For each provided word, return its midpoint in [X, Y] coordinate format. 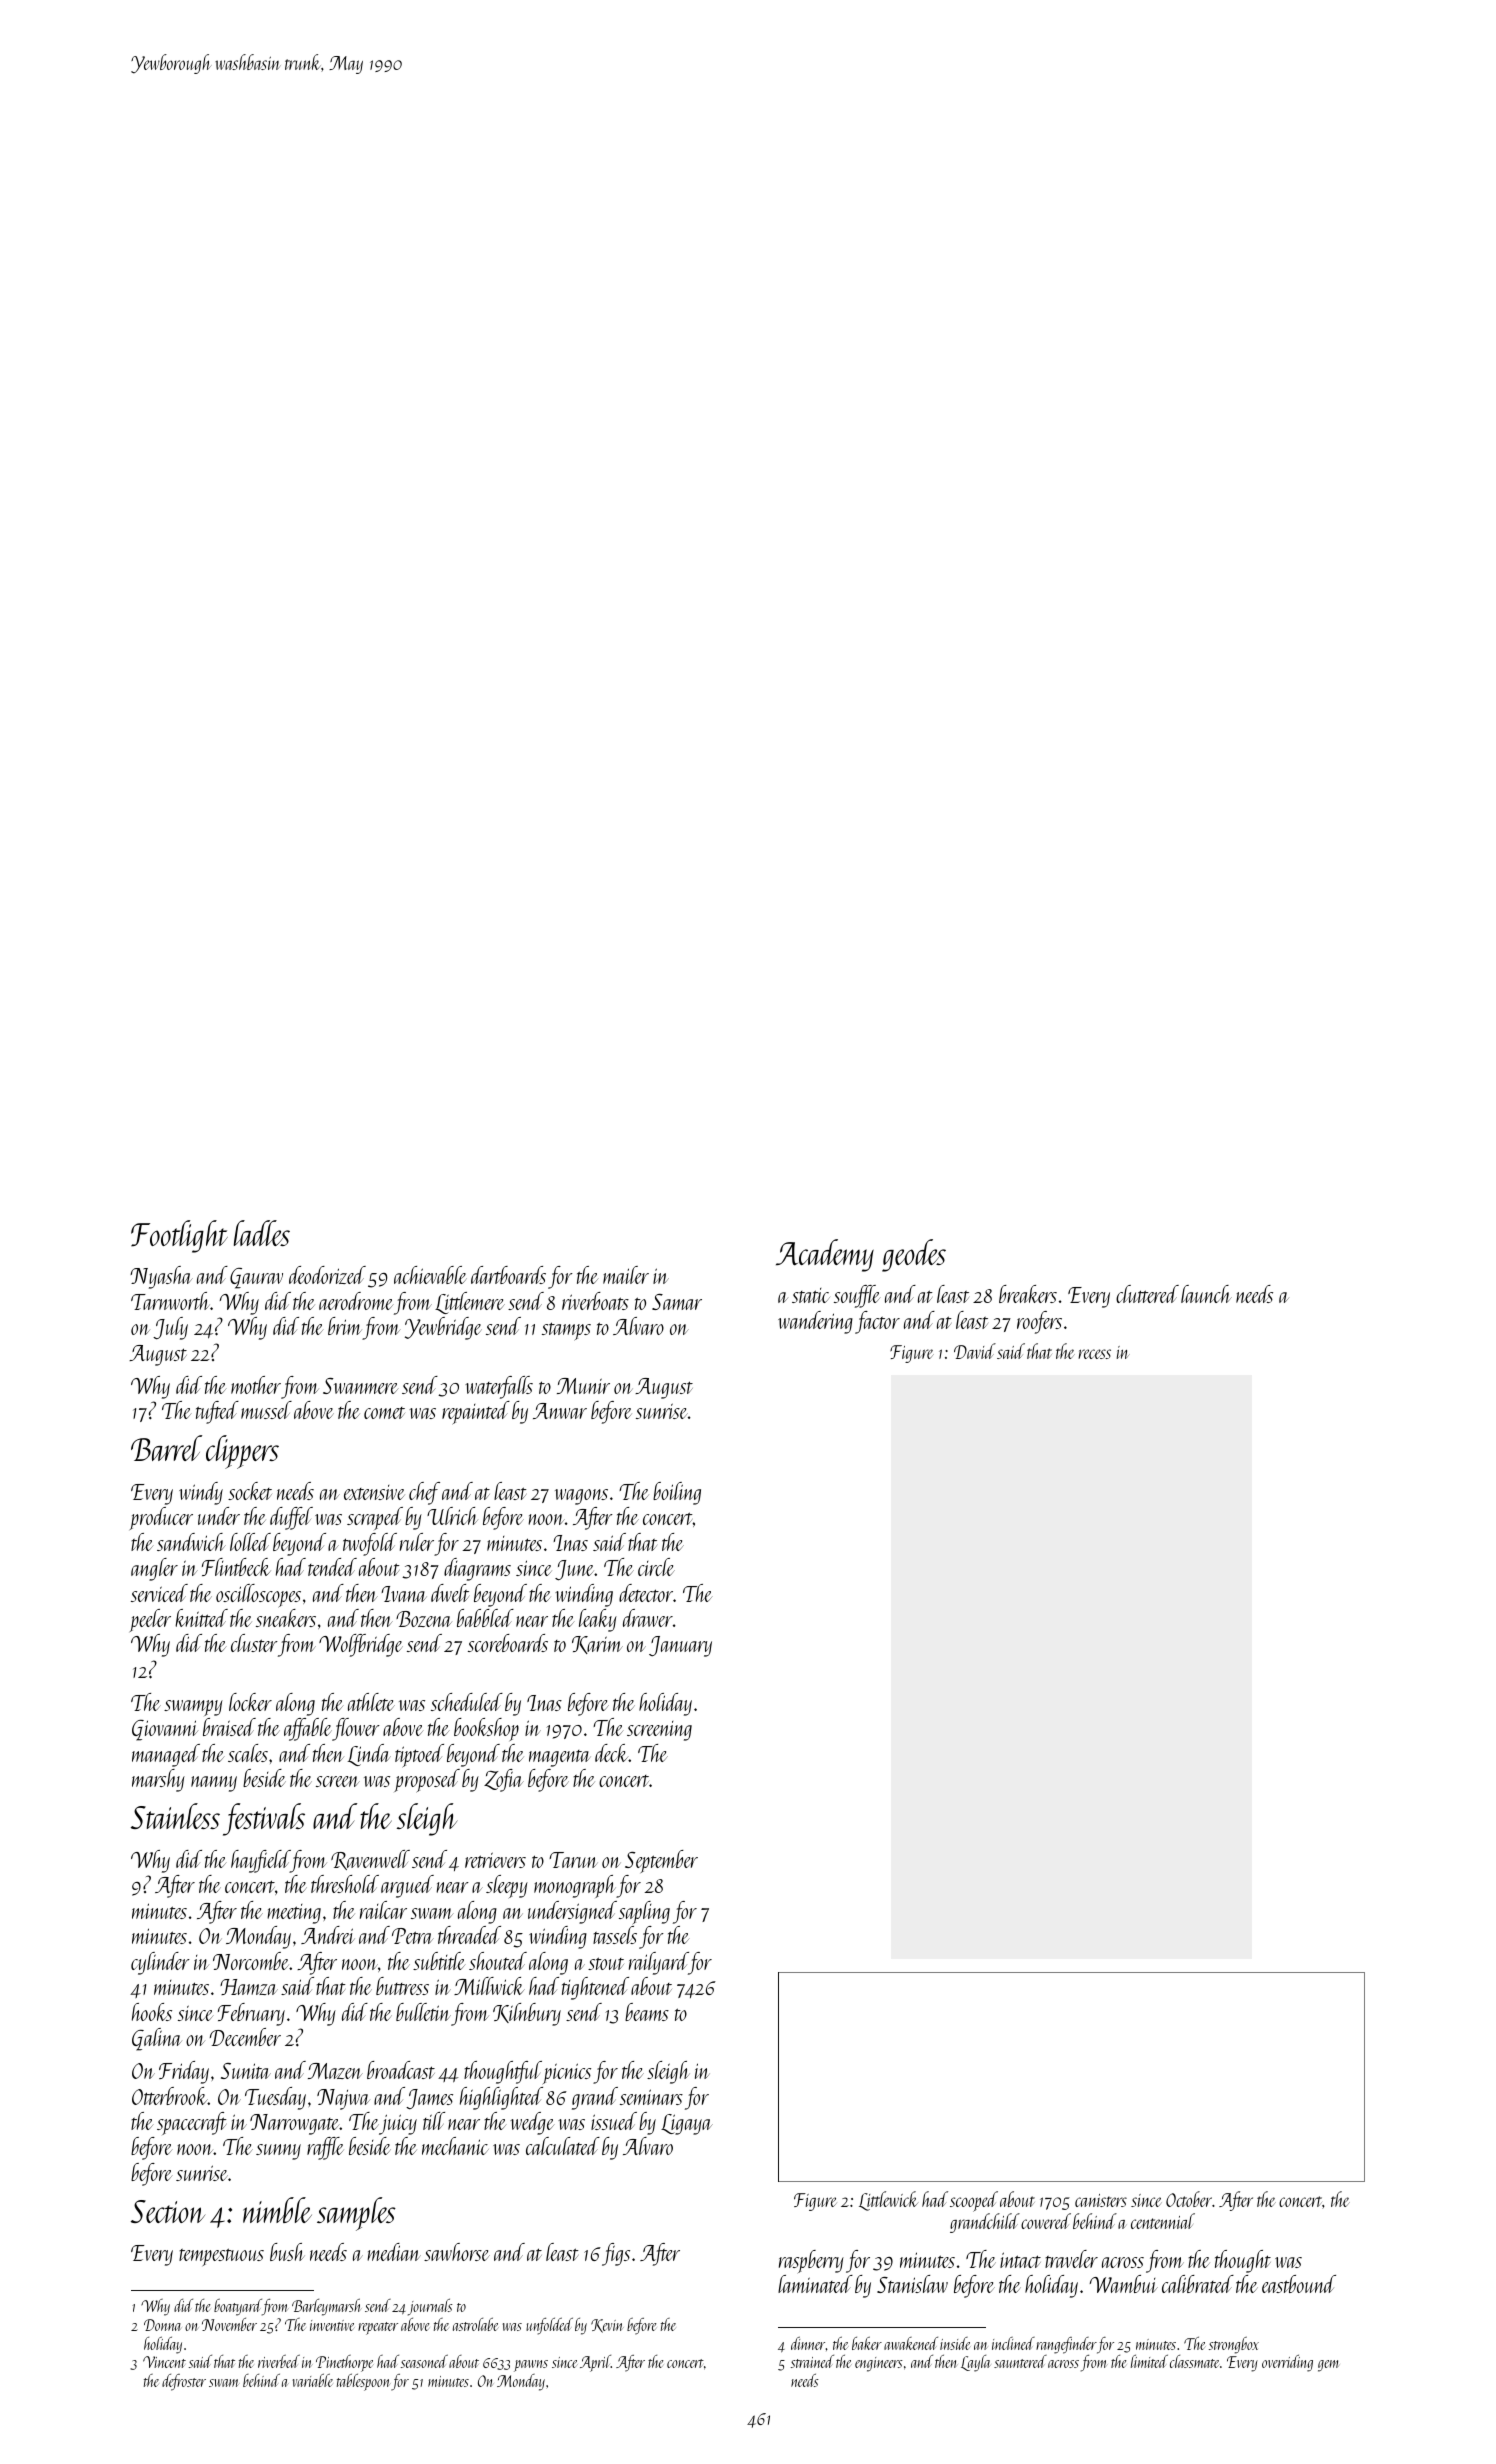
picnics [566, 2074]
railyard [659, 1963]
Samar [677, 1302]
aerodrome [356, 1301]
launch [1206, 1294]
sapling [644, 1913]
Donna [162, 2325]
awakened [911, 2343]
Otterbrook [170, 2096]
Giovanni [165, 1730]
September [661, 1861]
